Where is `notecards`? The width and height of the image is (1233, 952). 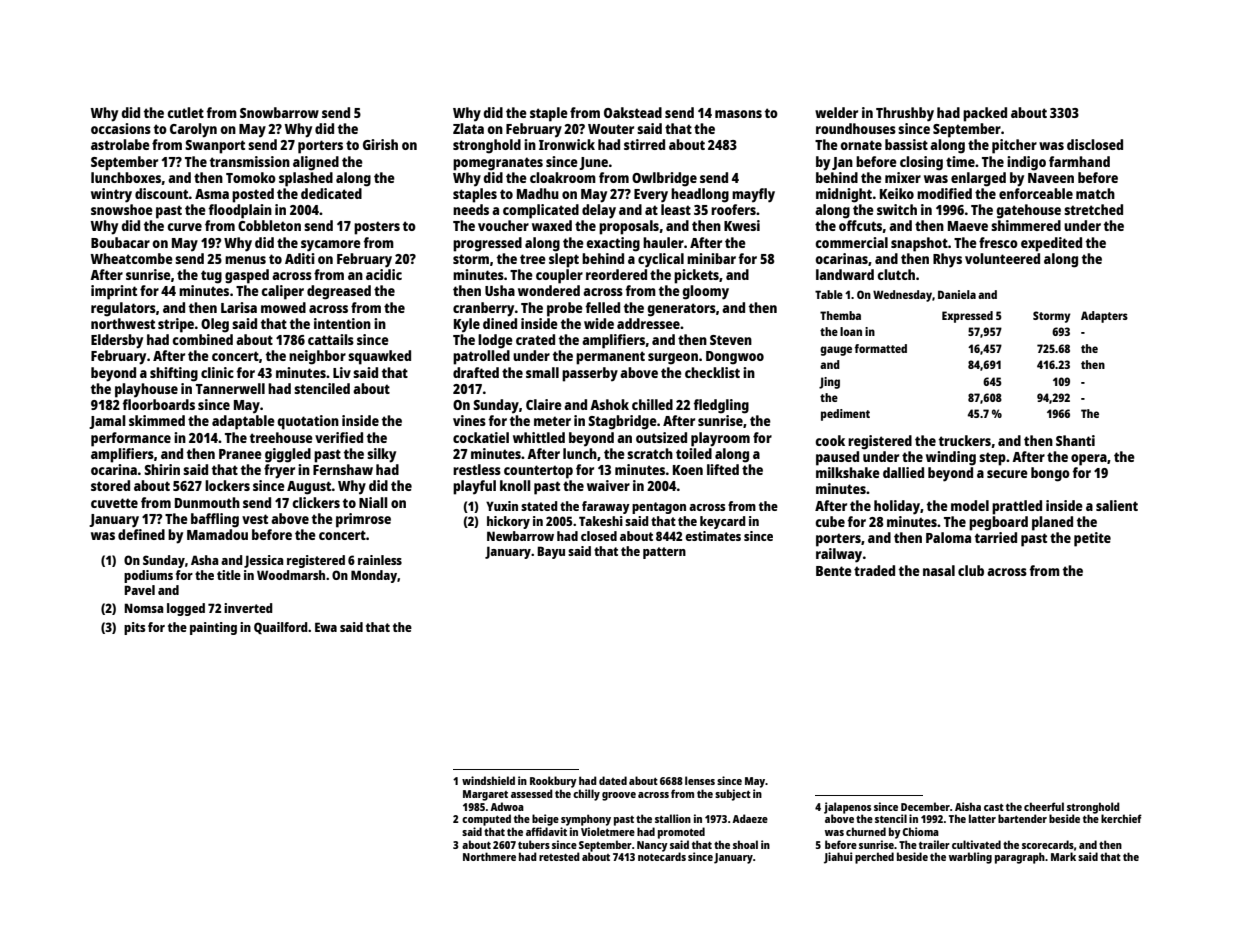 notecards is located at coordinates (662, 856).
